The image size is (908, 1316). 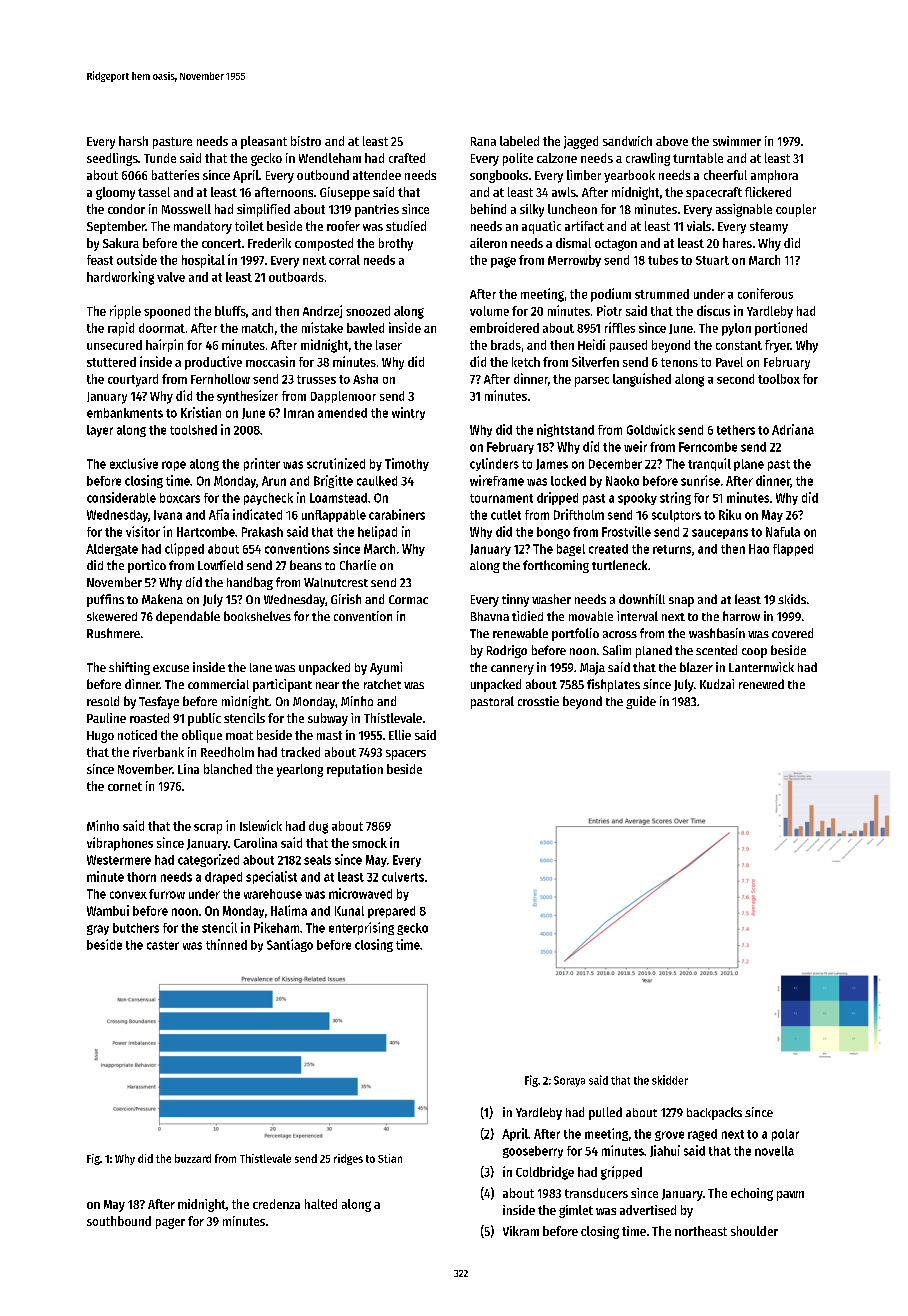 I want to click on Westermere, so click(x=119, y=860).
